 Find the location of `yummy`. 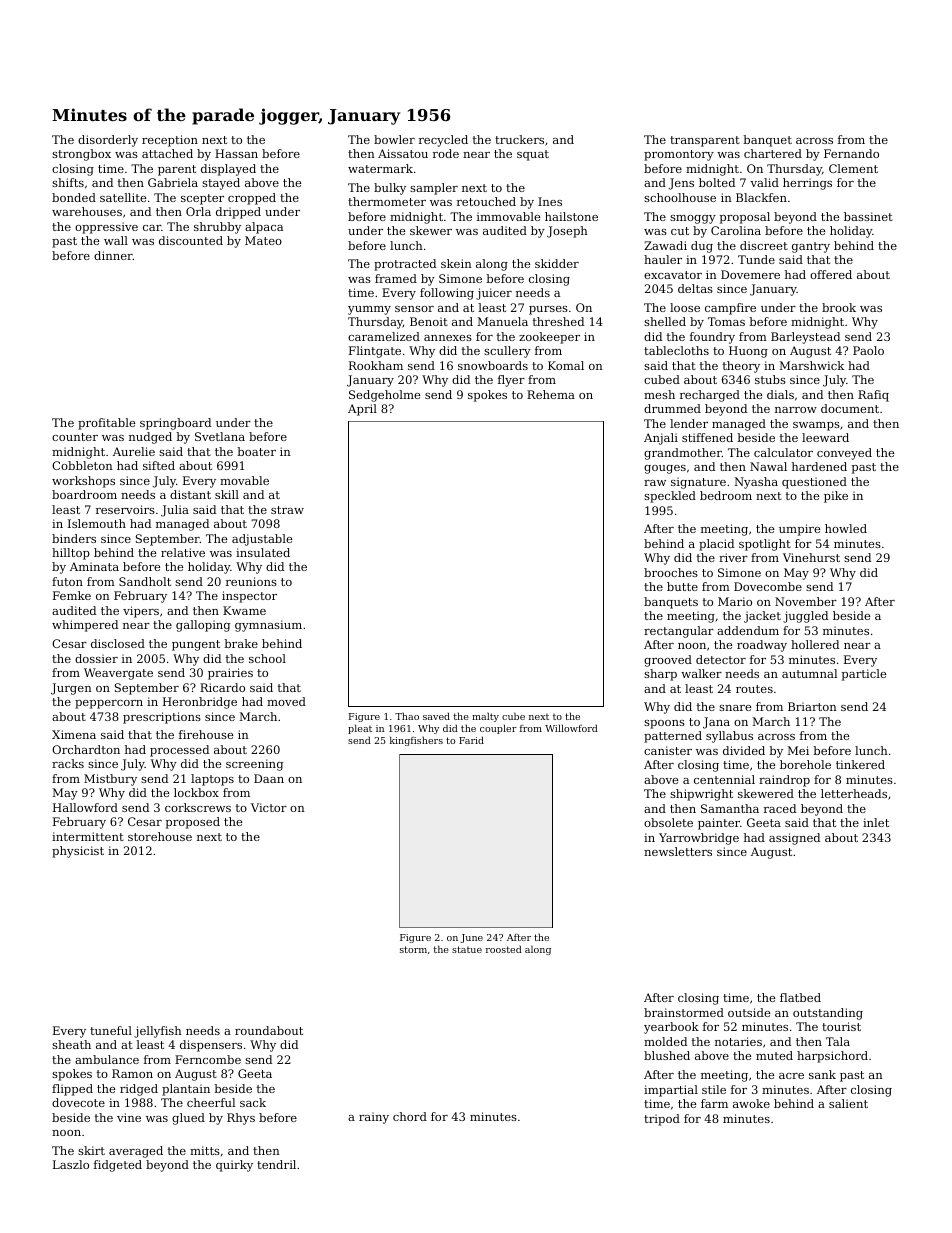

yummy is located at coordinates (369, 310).
